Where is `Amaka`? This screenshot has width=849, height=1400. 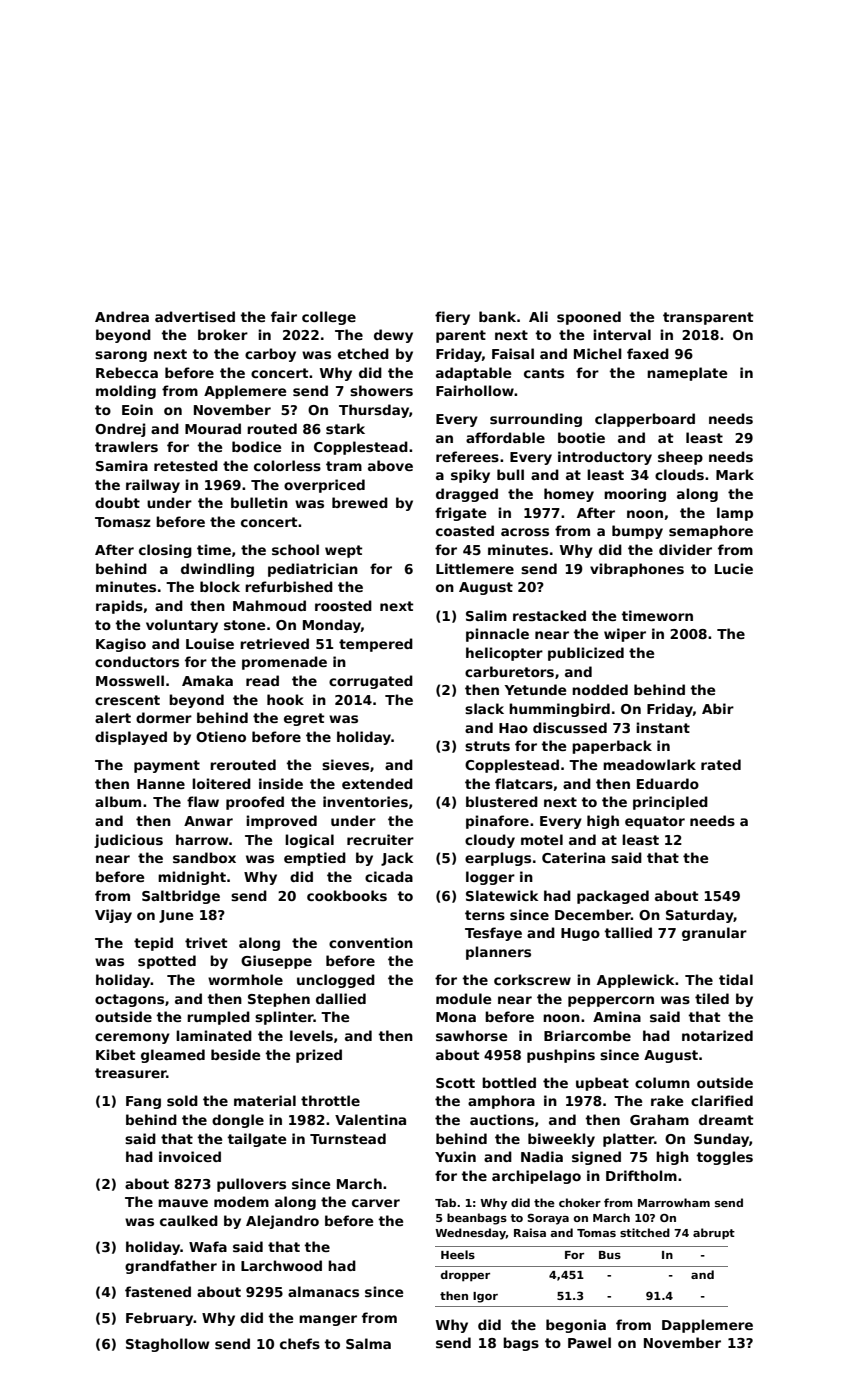
Amaka is located at coordinates (207, 680).
